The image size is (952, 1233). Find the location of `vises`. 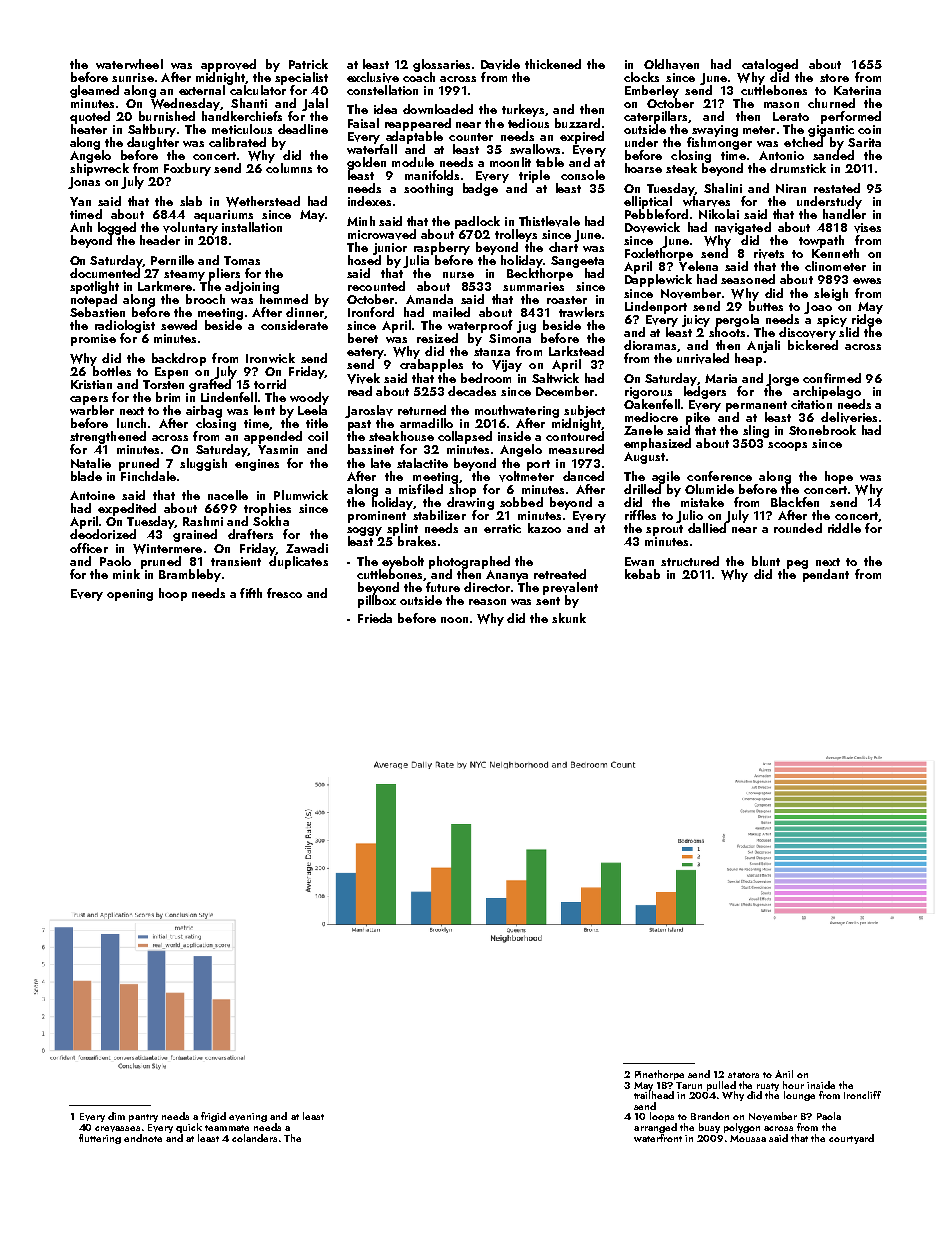

vises is located at coordinates (867, 228).
